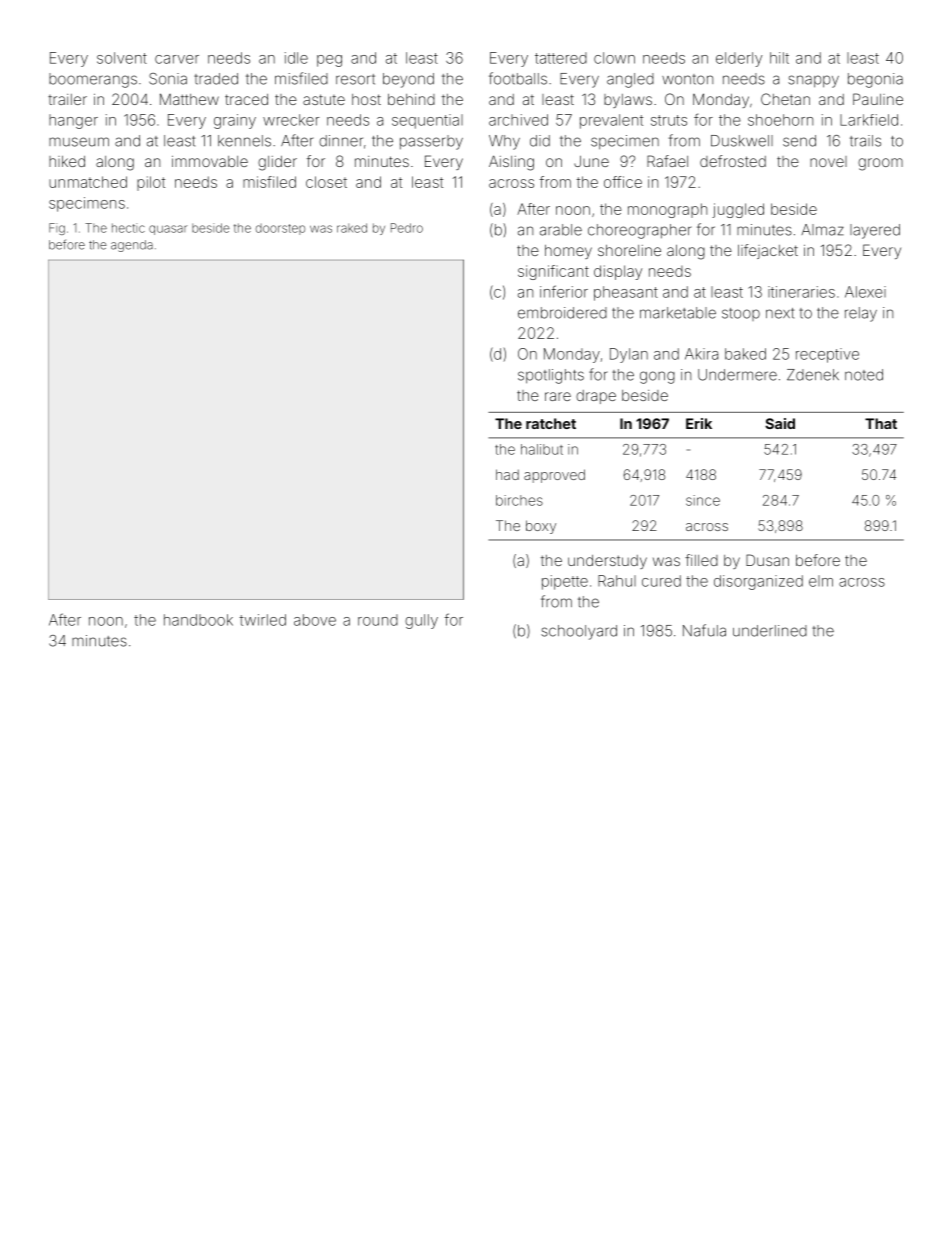  Describe the element at coordinates (519, 500) in the document. I see `birches` at that location.
